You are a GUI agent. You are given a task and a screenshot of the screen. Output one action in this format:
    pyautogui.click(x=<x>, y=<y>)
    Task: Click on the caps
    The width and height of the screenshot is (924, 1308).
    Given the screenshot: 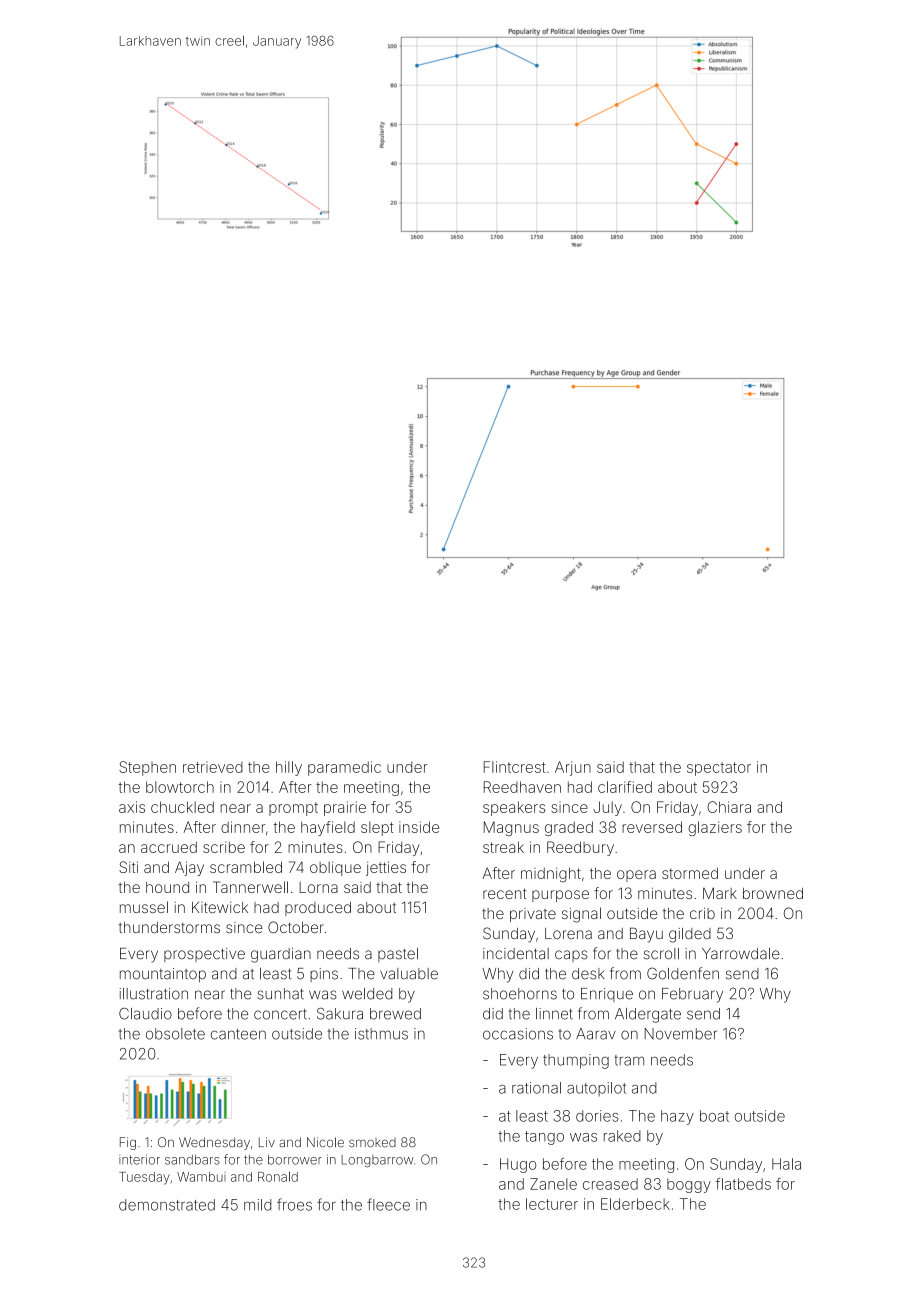 What is the action you would take?
    pyautogui.click(x=571, y=956)
